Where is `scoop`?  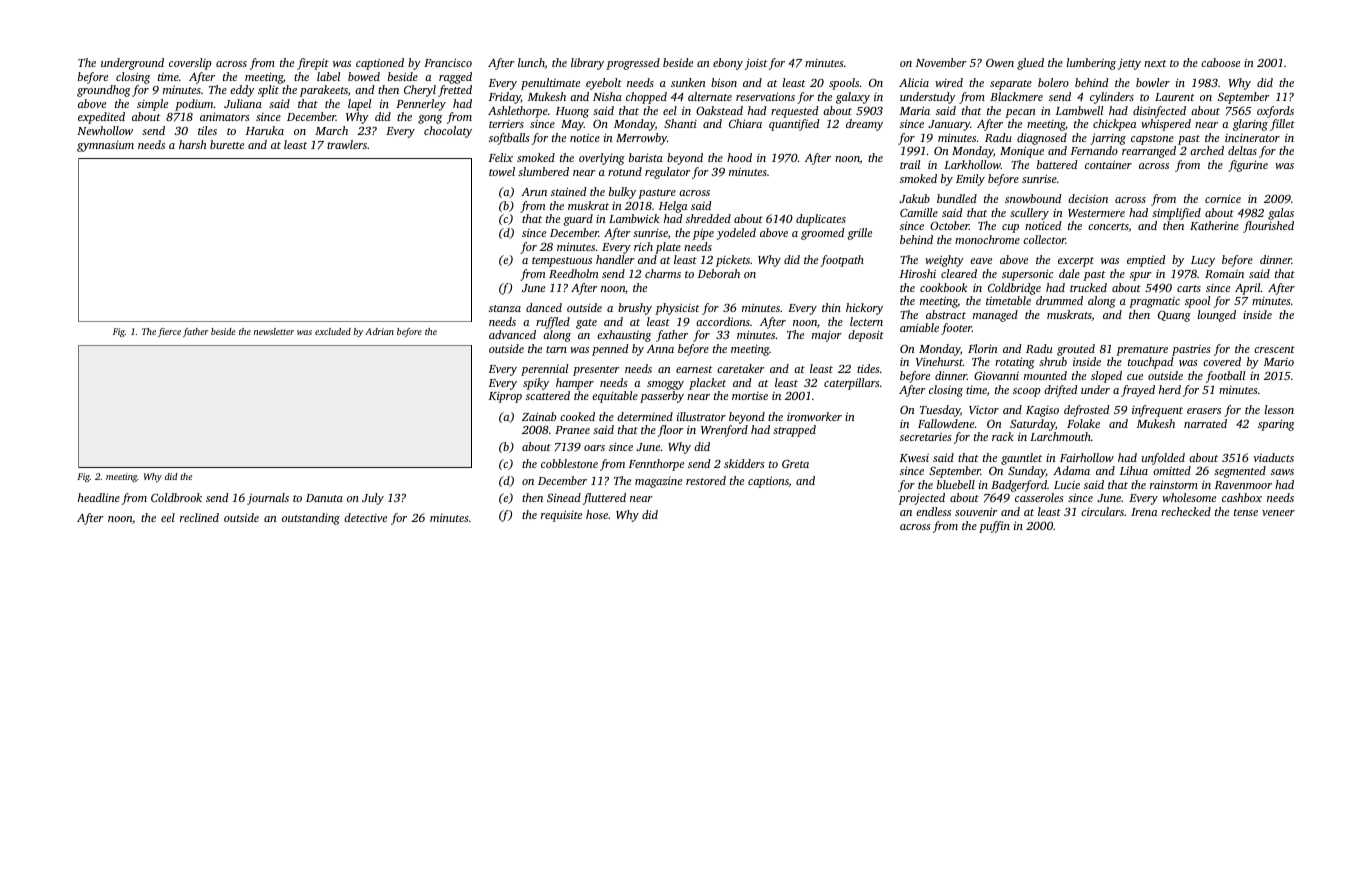 scoop is located at coordinates (1027, 392).
